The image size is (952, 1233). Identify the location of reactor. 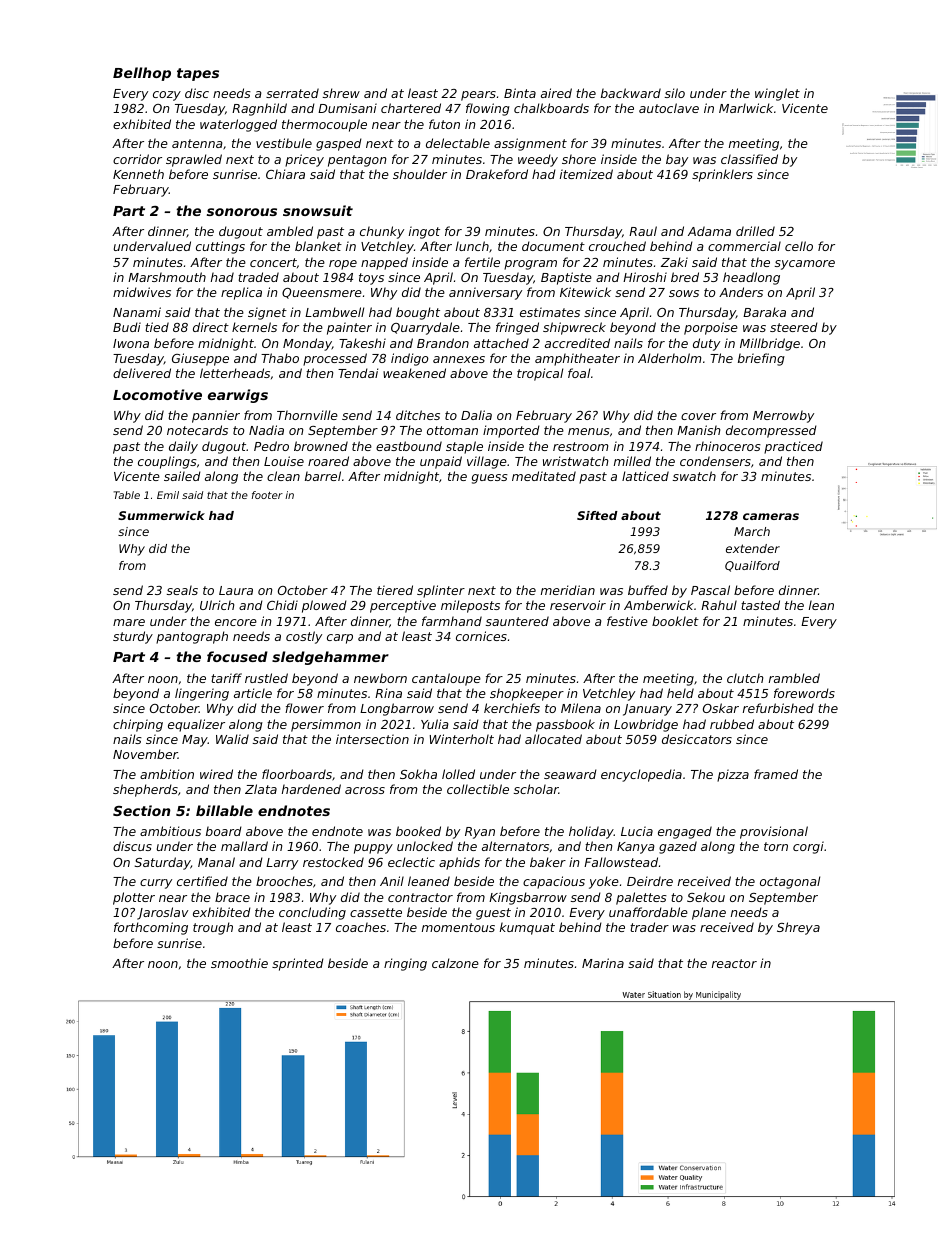
(734, 963).
